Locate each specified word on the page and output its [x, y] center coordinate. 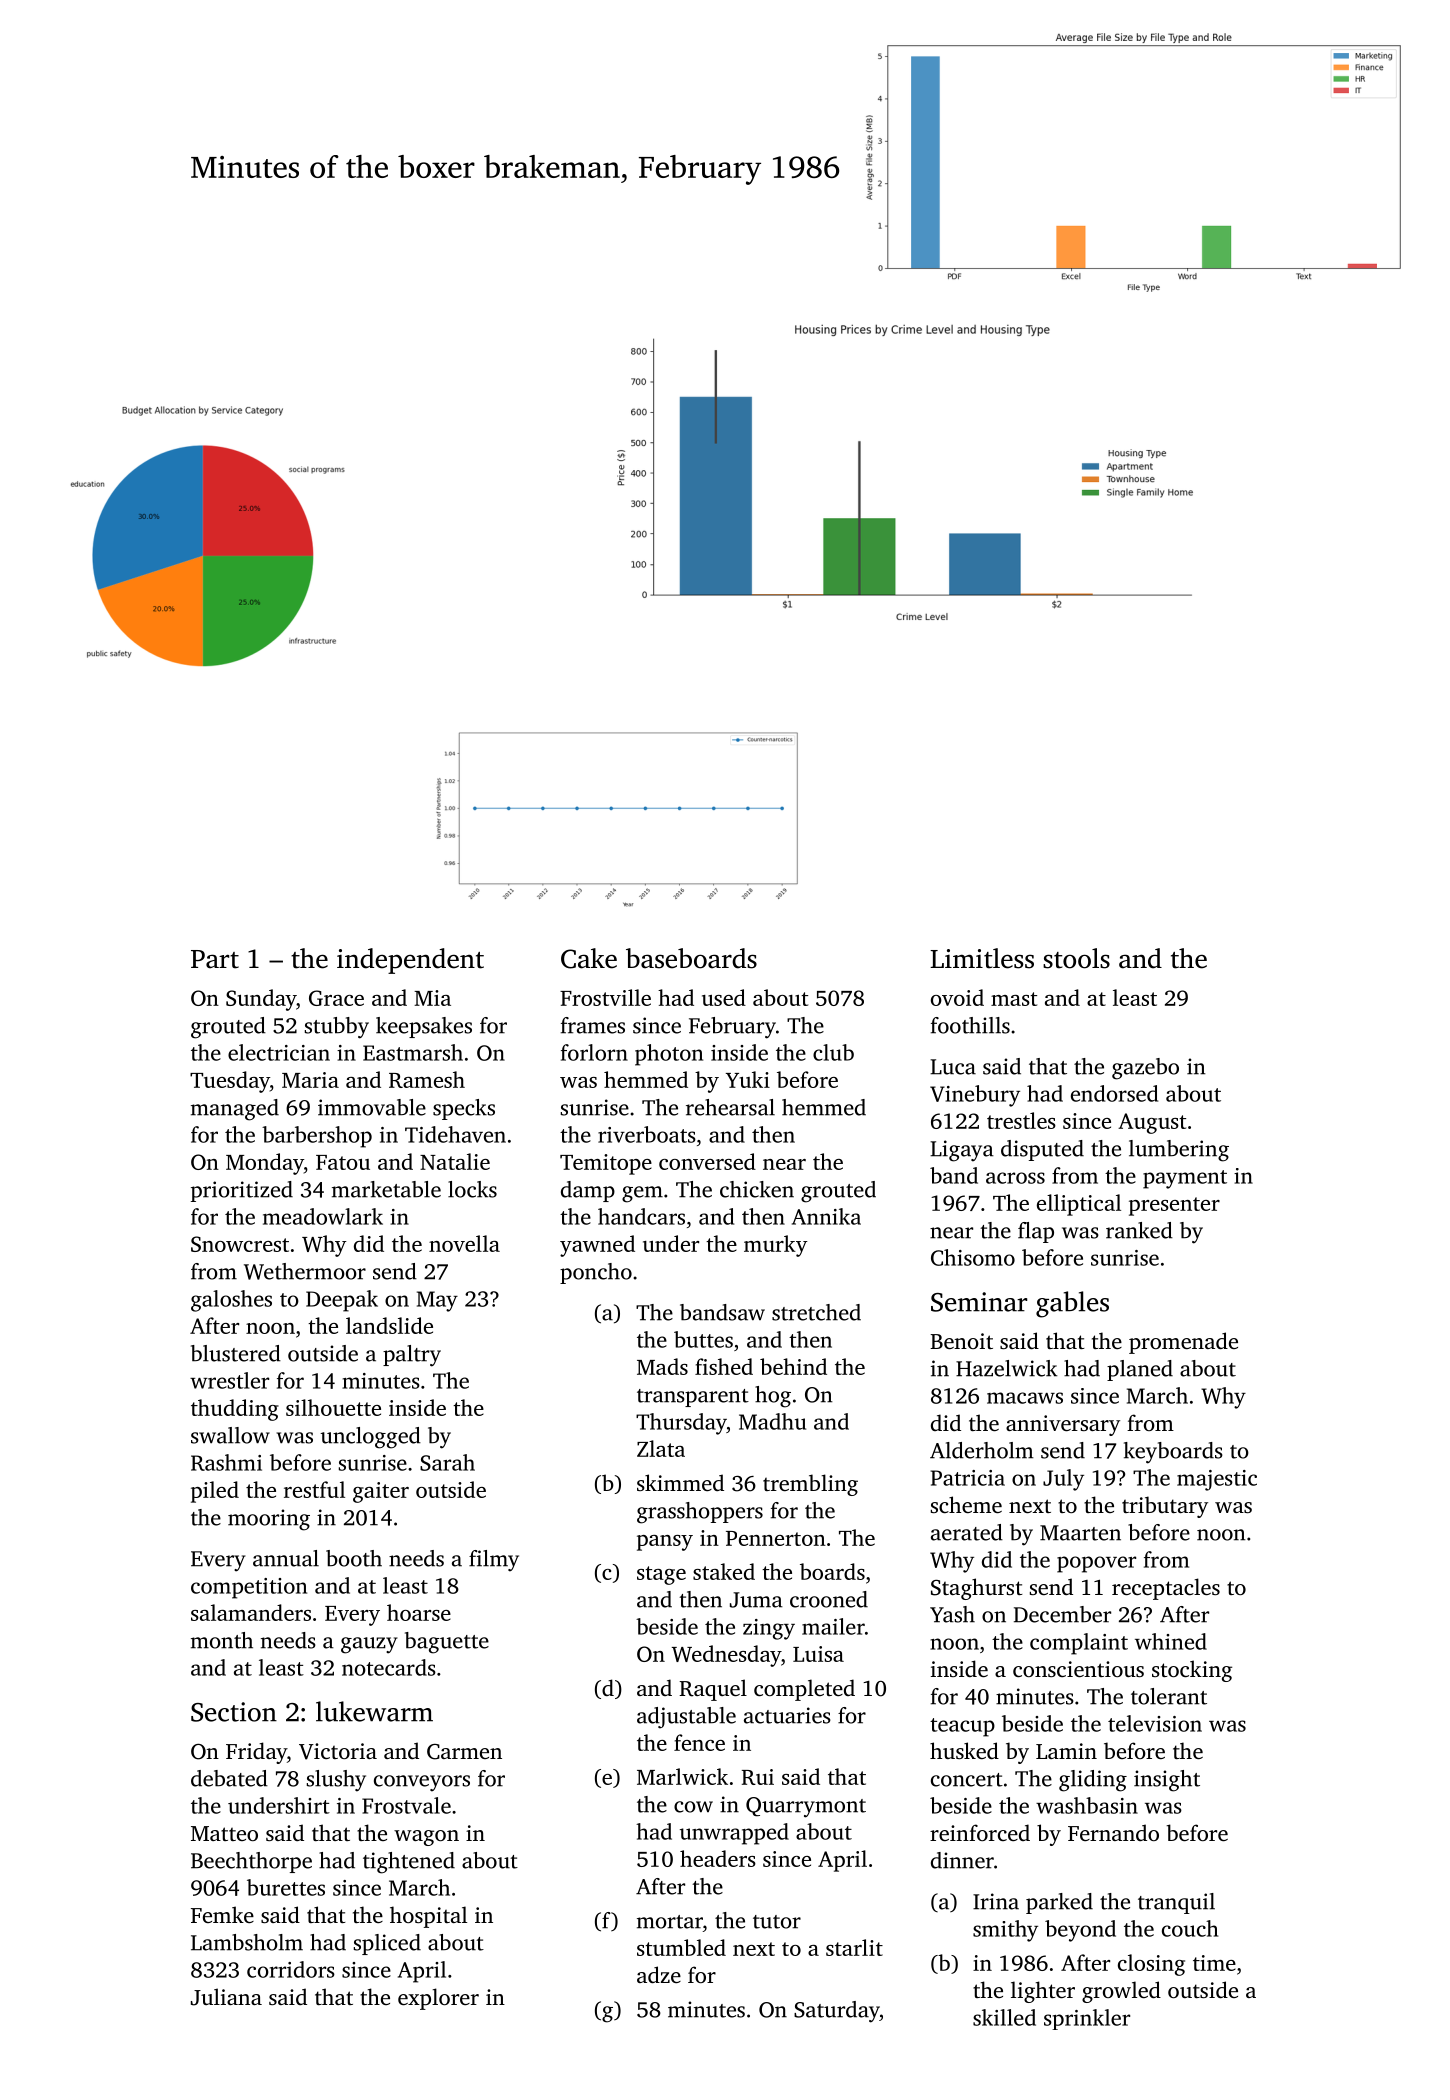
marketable [386, 1189]
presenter [1174, 1206]
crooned [829, 1599]
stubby [337, 1028]
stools [1076, 958]
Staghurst [977, 1589]
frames [593, 1025]
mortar [670, 1922]
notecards [389, 1667]
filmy [494, 1561]
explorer [438, 1999]
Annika [826, 1216]
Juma [756, 1600]
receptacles [1166, 1589]
